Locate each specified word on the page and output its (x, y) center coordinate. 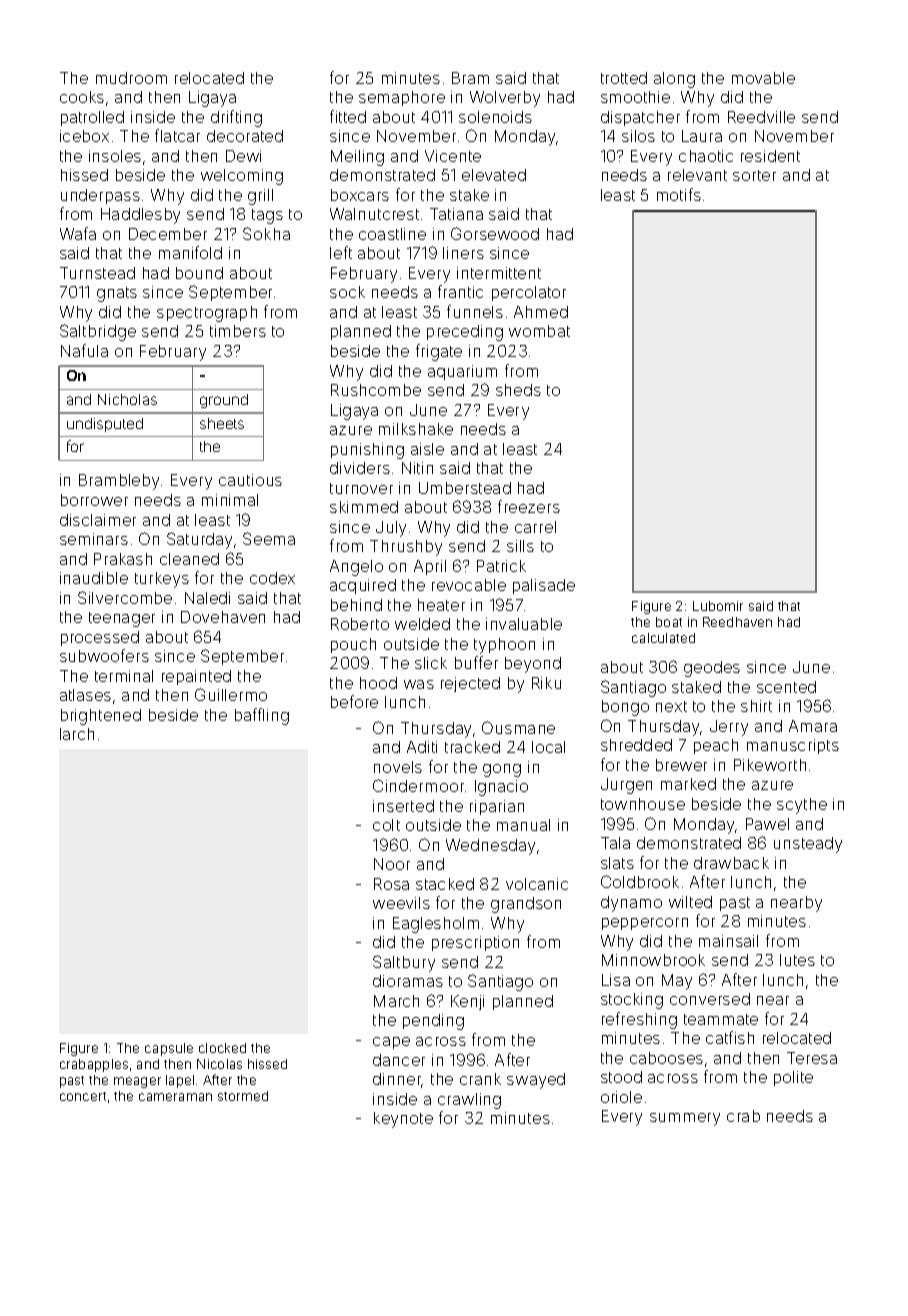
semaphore (402, 98)
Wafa (78, 233)
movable (763, 78)
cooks (82, 97)
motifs (679, 194)
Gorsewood (495, 233)
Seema (269, 538)
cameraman (175, 1097)
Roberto (360, 624)
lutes (797, 960)
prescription (475, 943)
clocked (222, 1048)
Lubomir (718, 606)
